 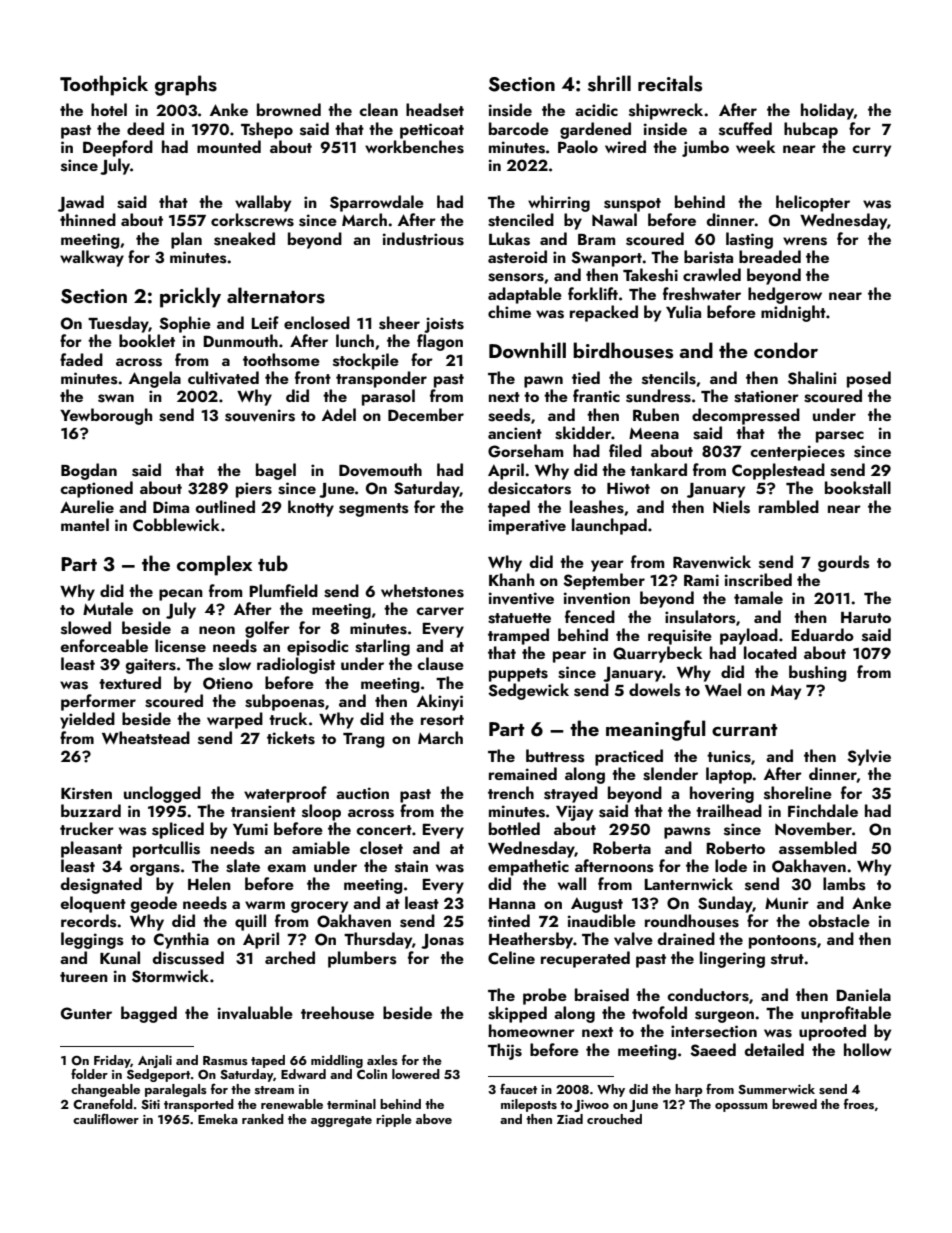 What do you see at coordinates (381, 379) in the document?
I see `transponder` at bounding box center [381, 379].
